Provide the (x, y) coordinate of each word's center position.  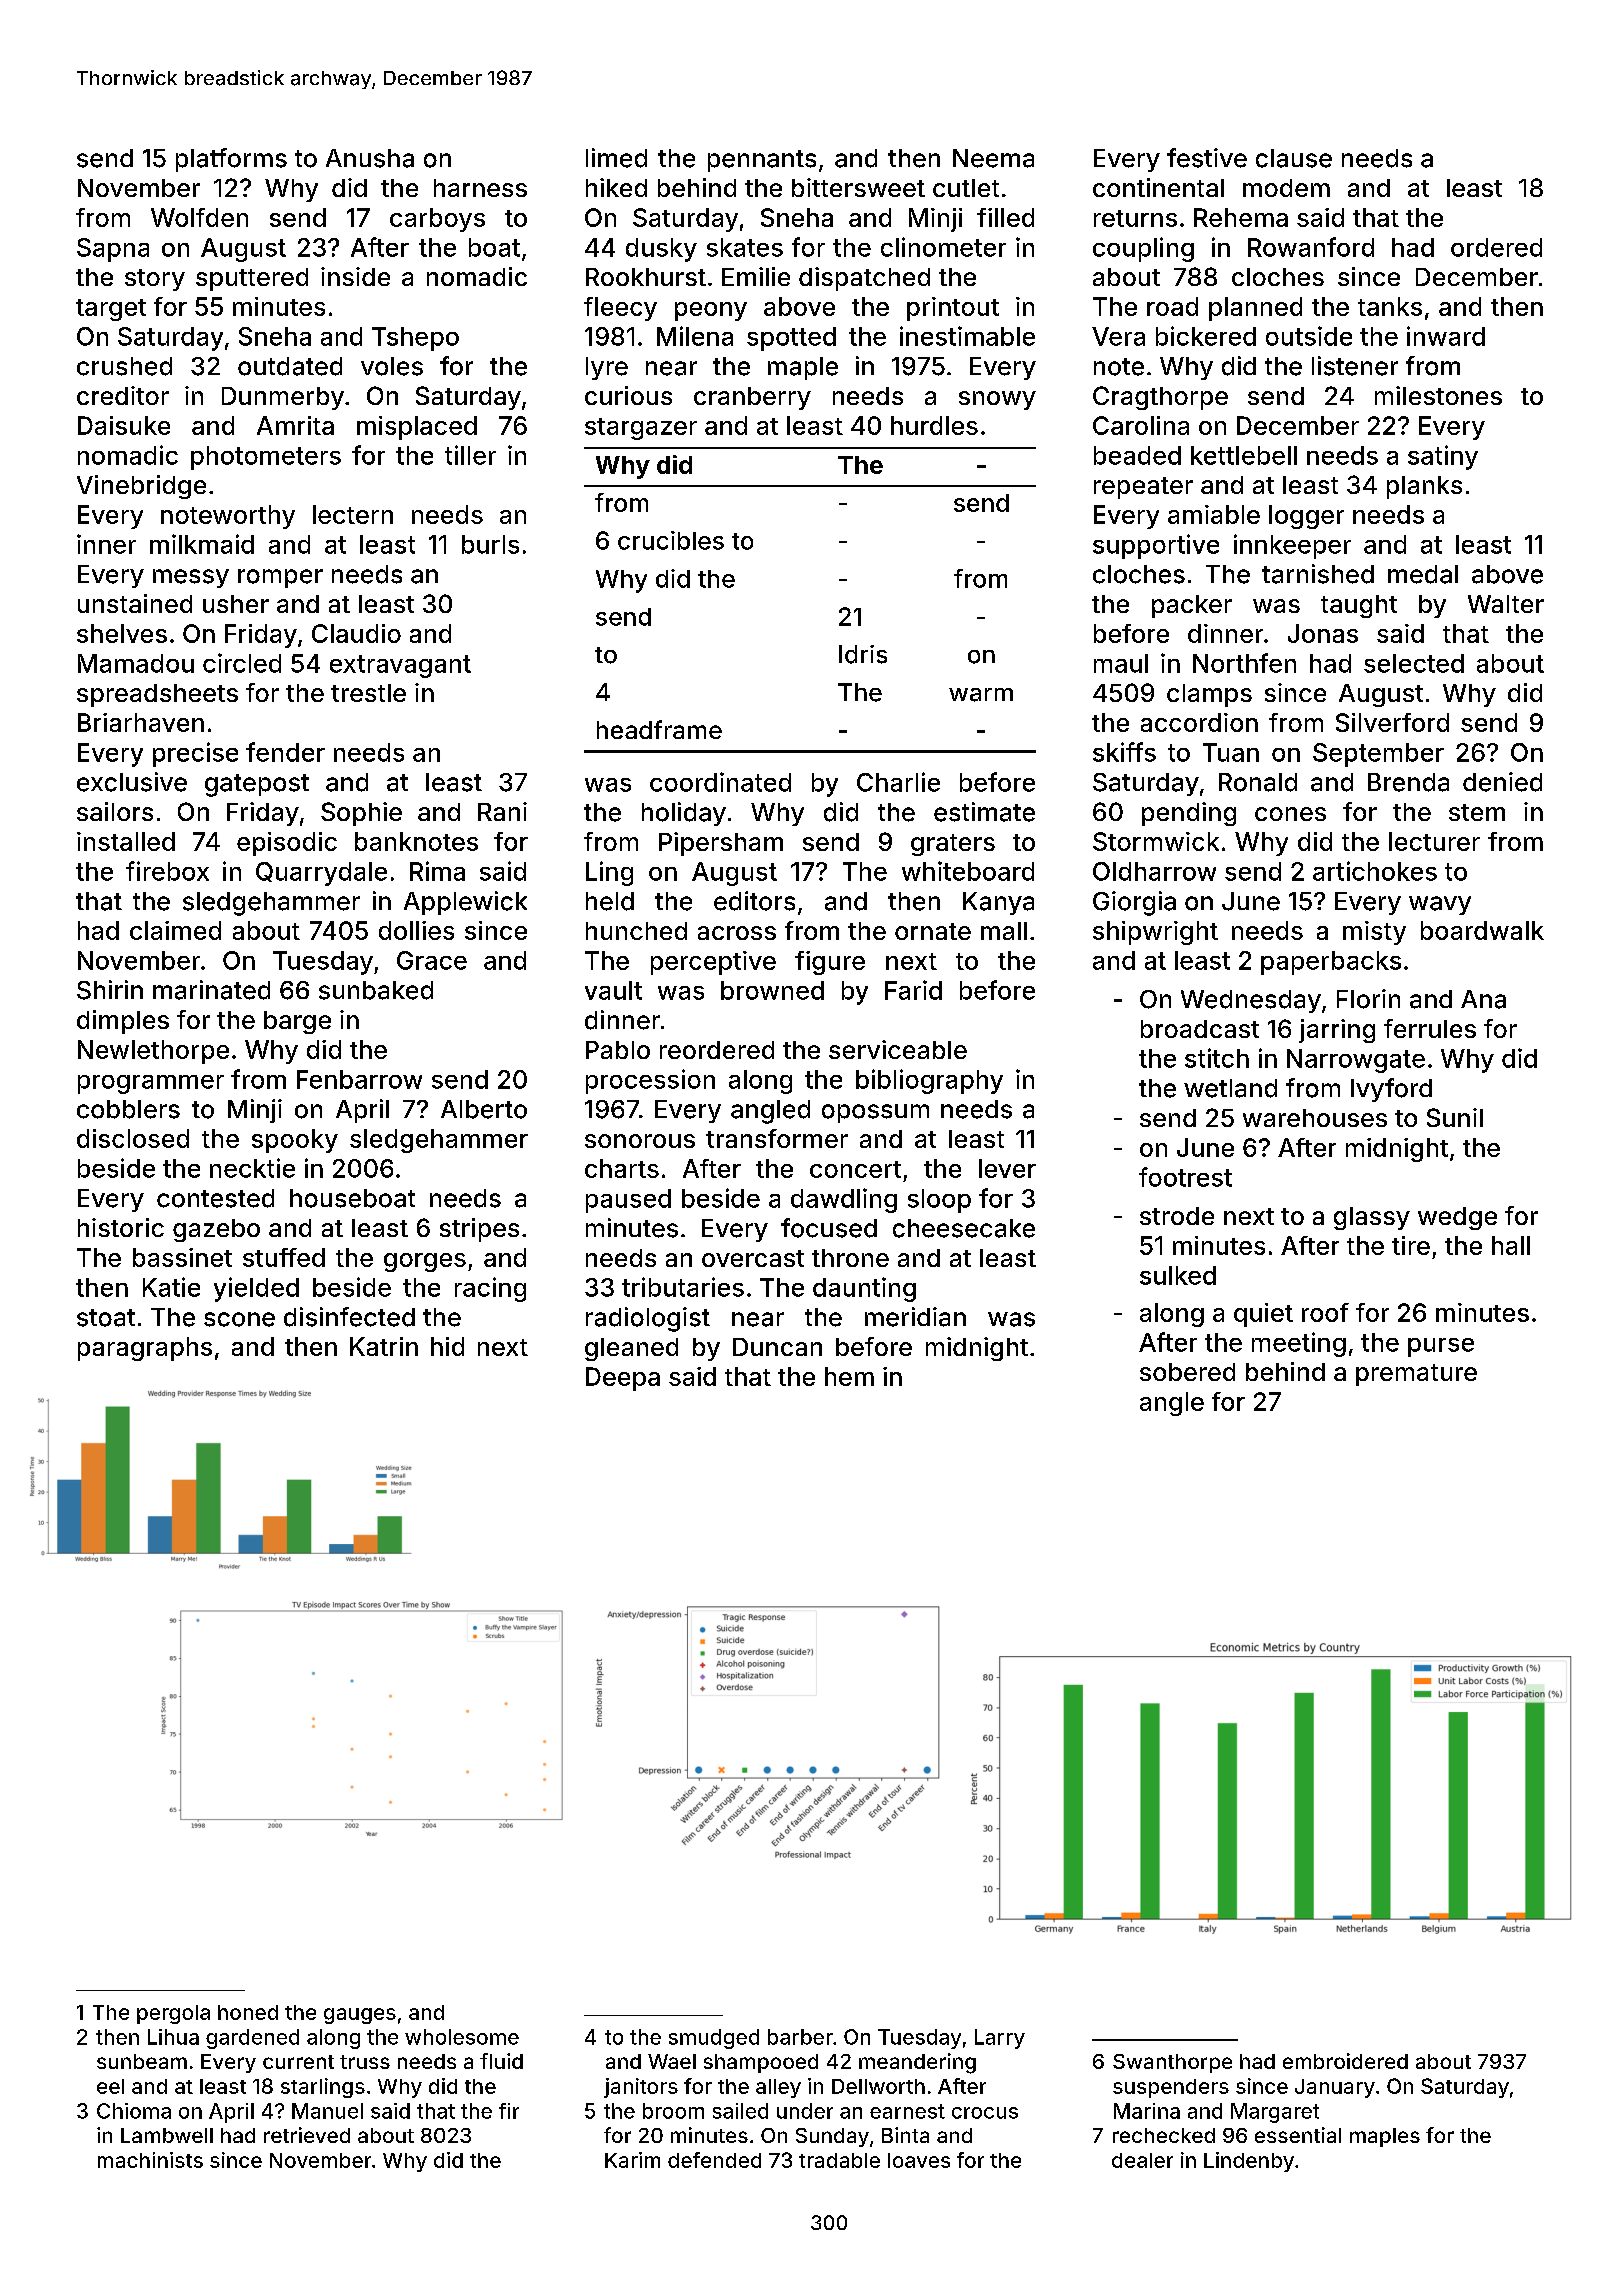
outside (1309, 336)
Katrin (384, 1346)
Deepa (623, 1379)
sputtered (252, 279)
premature (1416, 1375)
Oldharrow (1154, 871)
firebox (167, 871)
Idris (863, 654)
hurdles (934, 425)
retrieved (307, 2135)
